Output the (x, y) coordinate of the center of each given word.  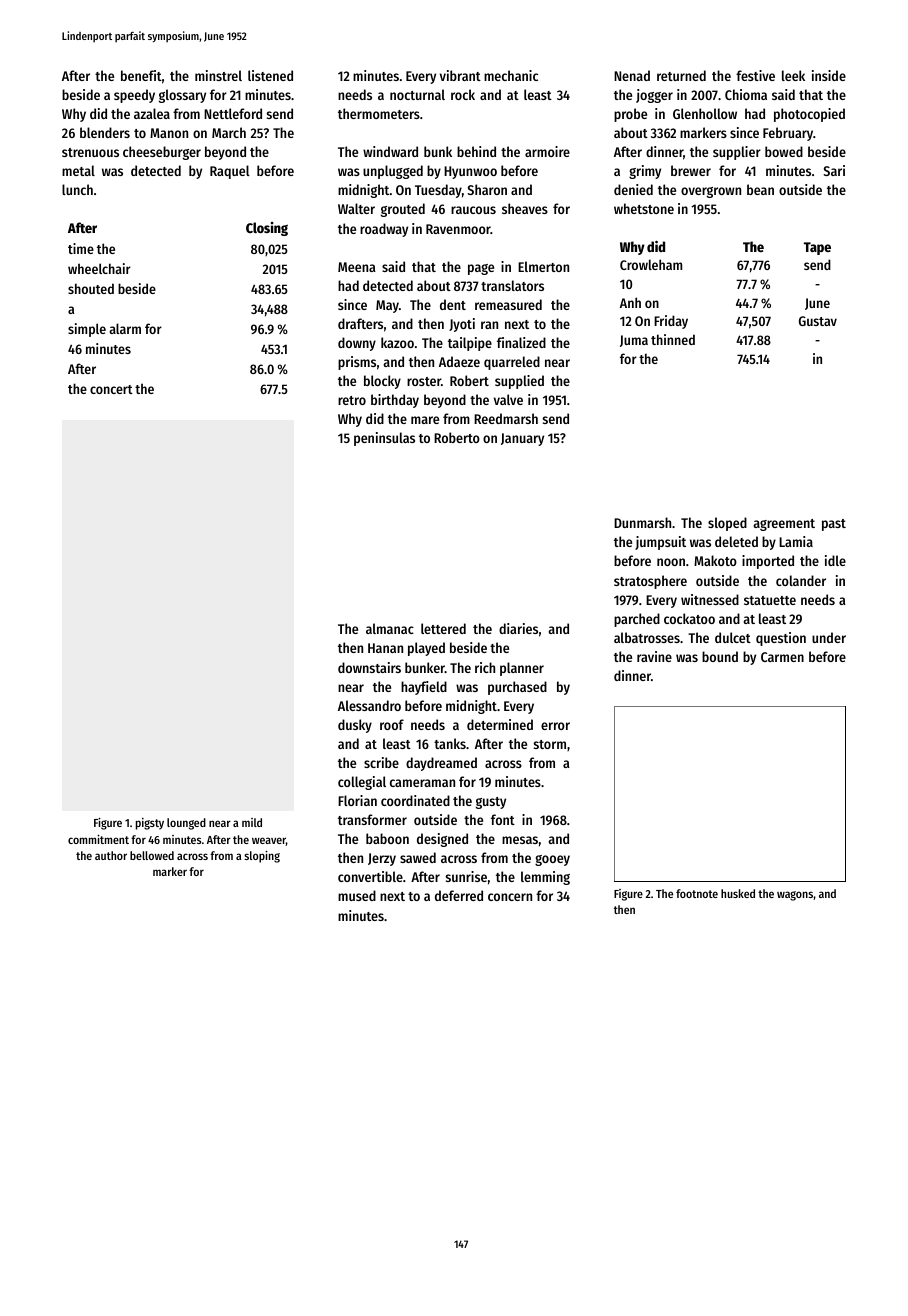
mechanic (511, 75)
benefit (141, 75)
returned (681, 75)
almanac (390, 628)
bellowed (152, 855)
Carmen (782, 657)
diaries (518, 628)
